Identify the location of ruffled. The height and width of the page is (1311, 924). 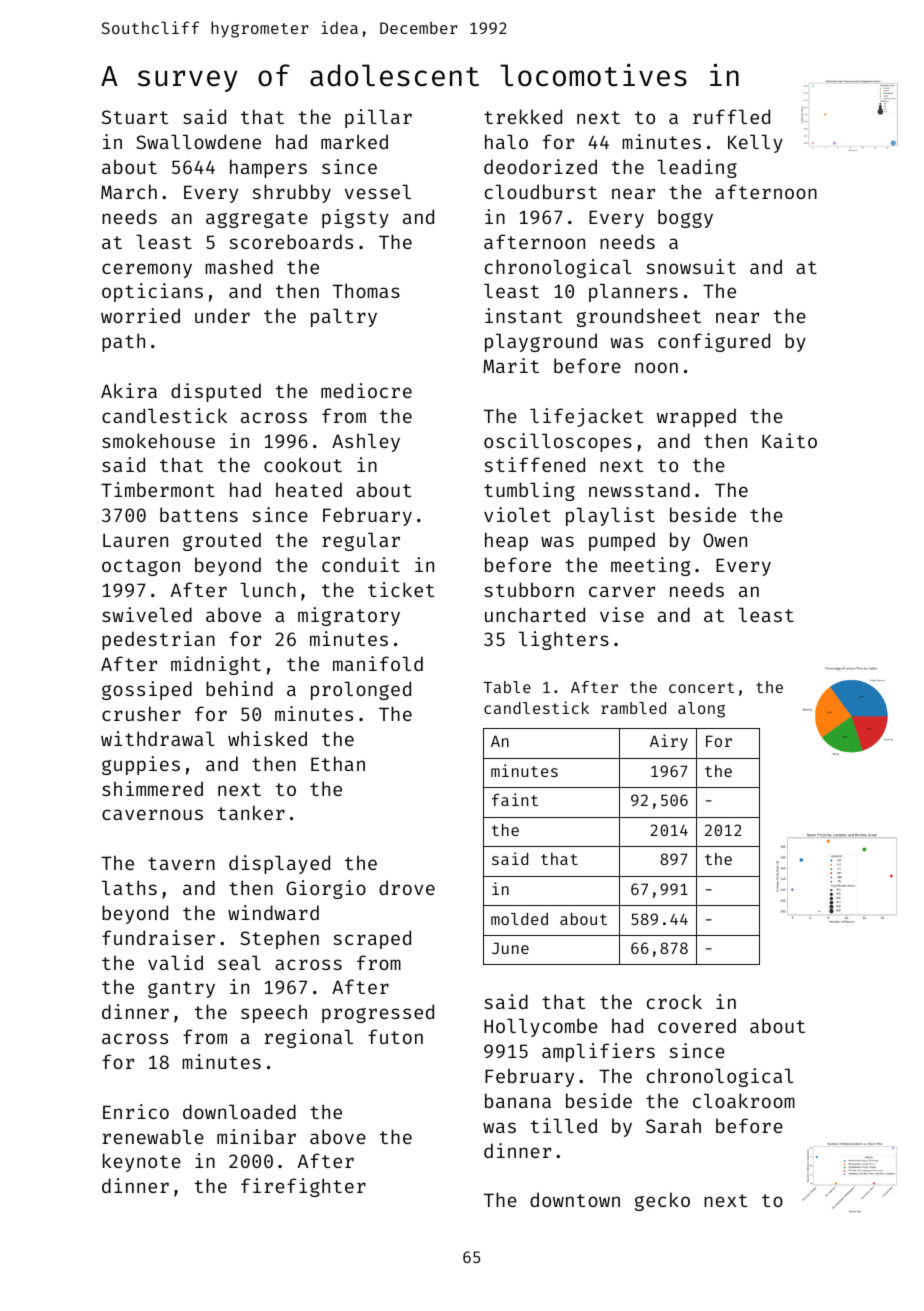
(731, 116).
